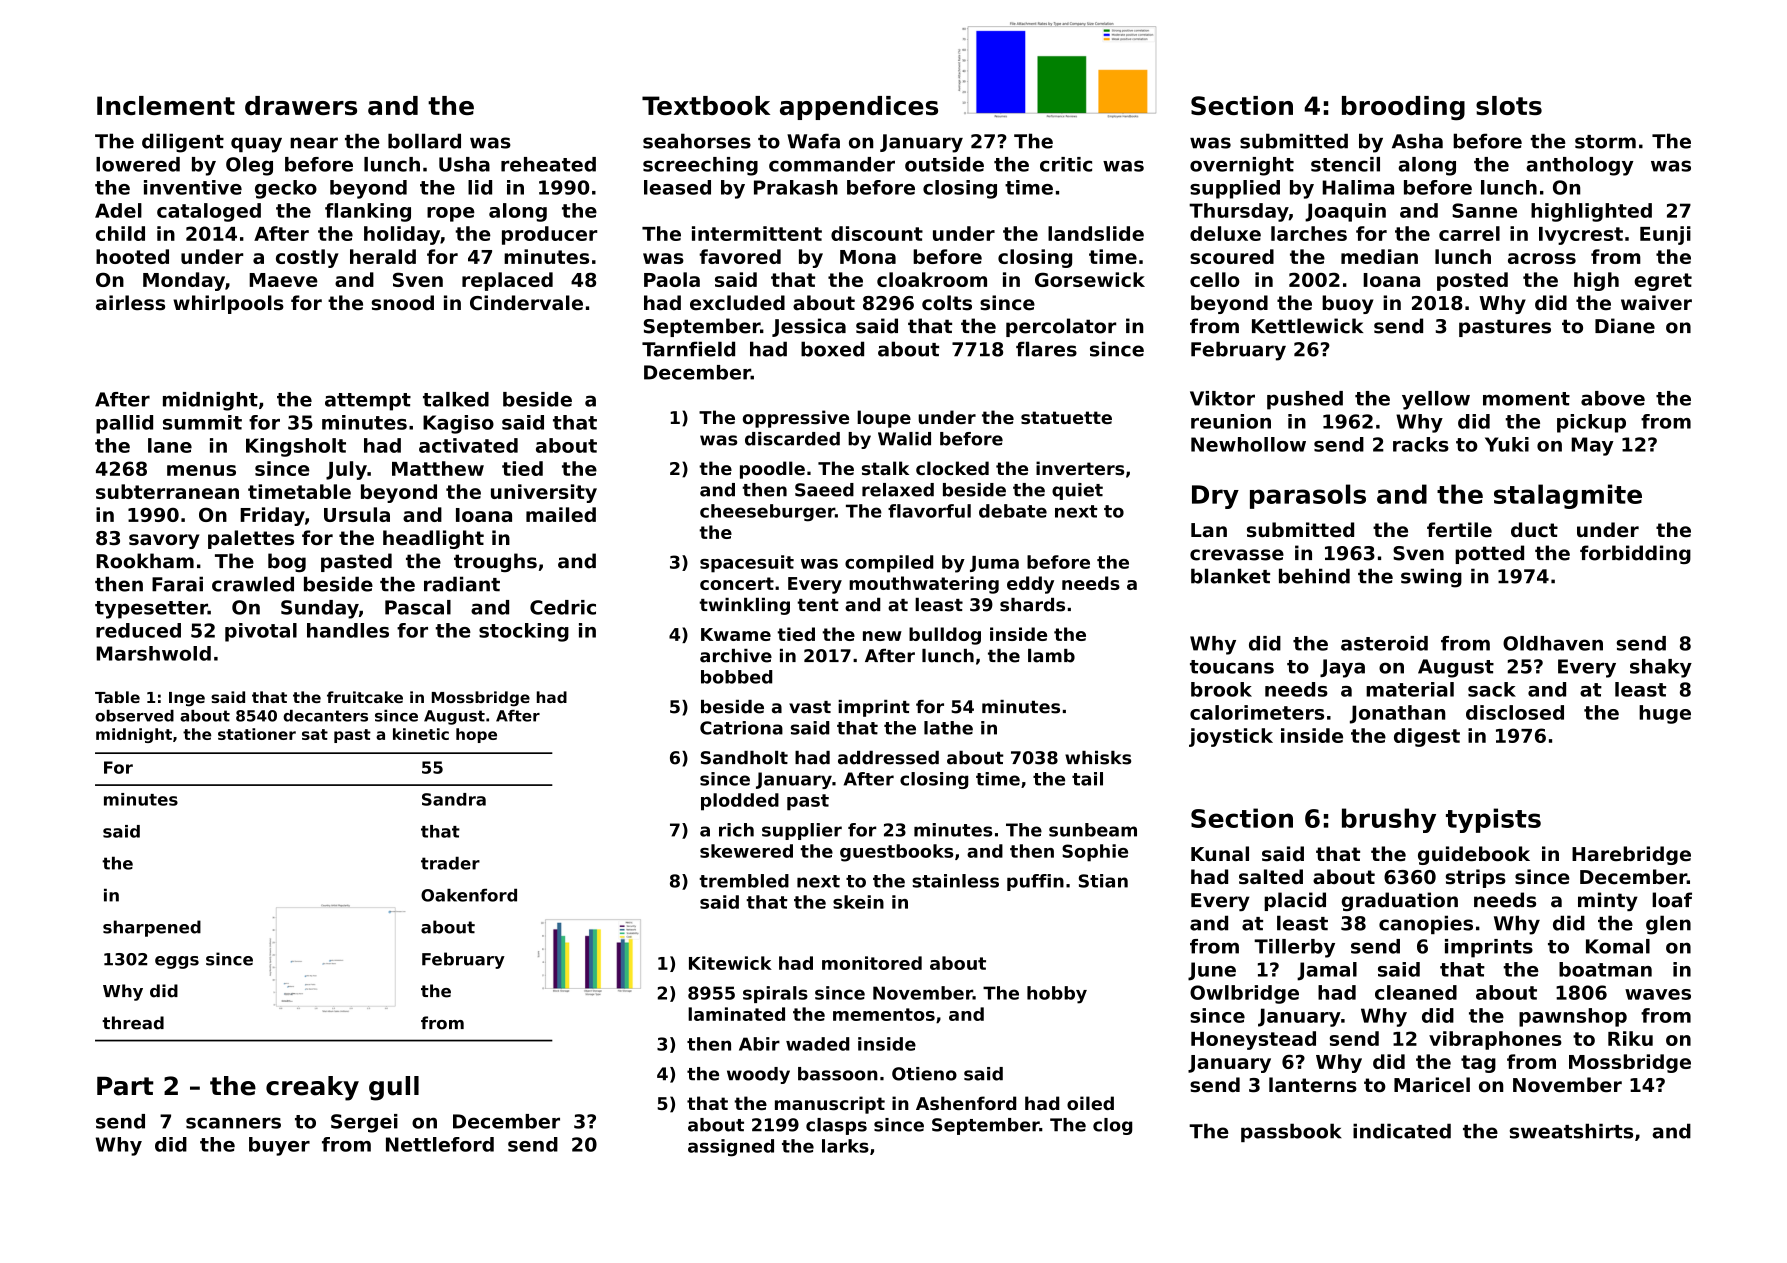  I want to click on fertile, so click(1459, 530).
